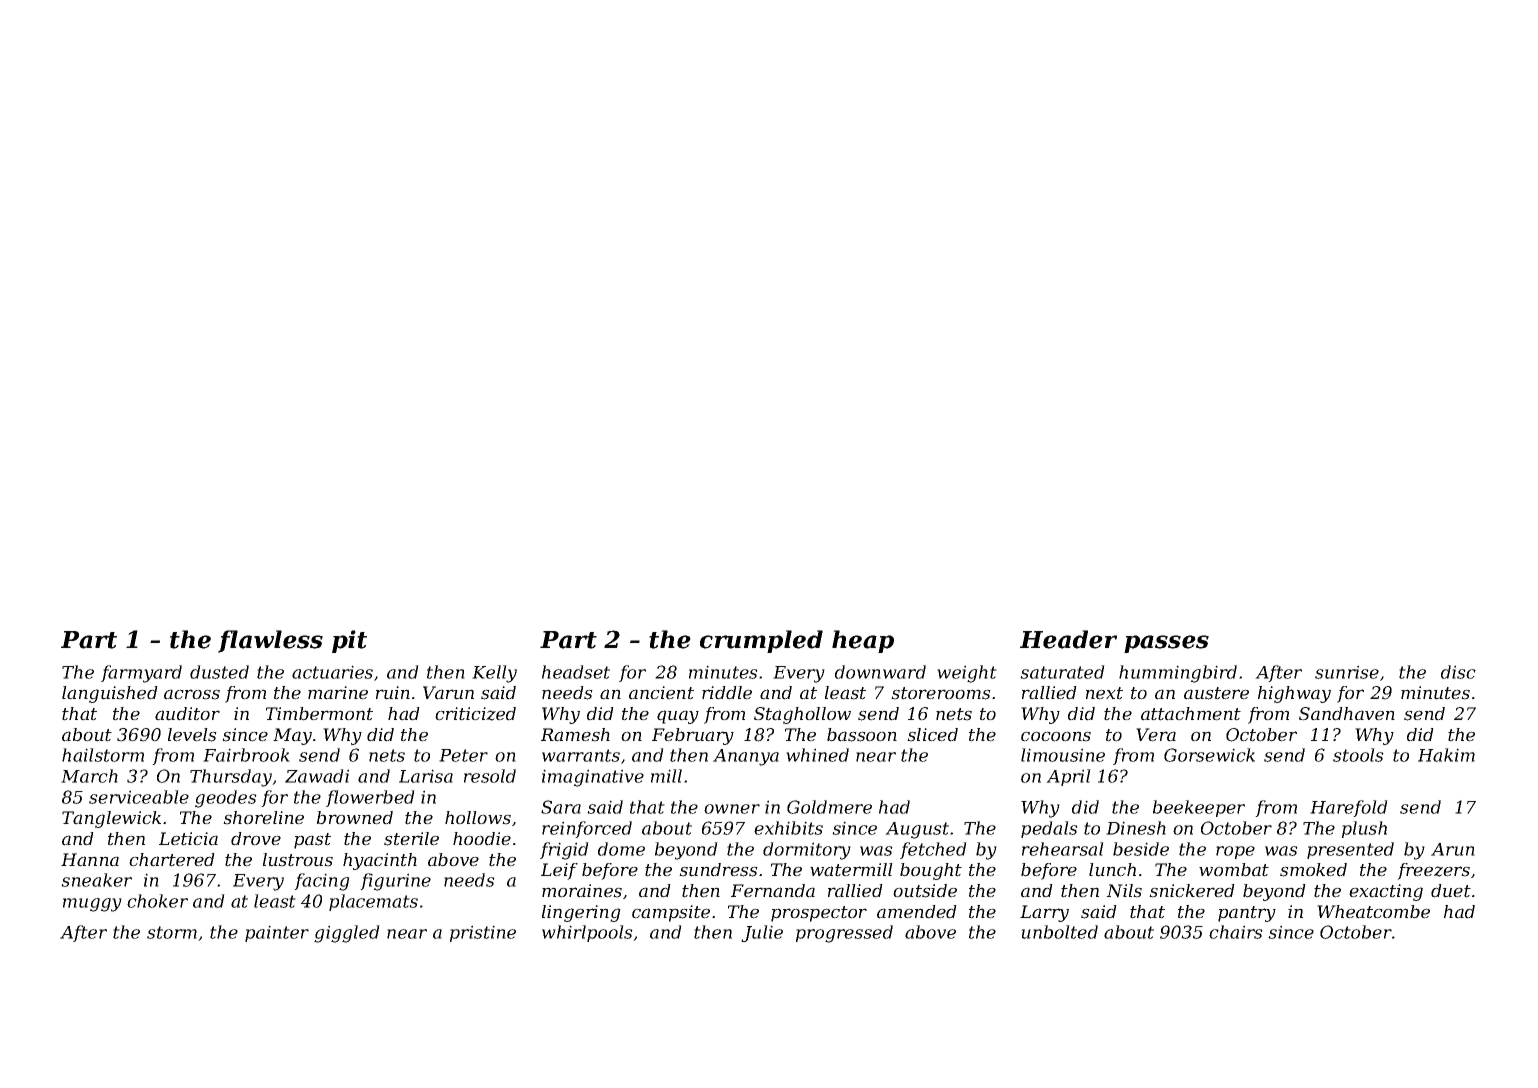 The width and height of the screenshot is (1538, 1088). Describe the element at coordinates (880, 672) in the screenshot. I see `downward` at that location.
